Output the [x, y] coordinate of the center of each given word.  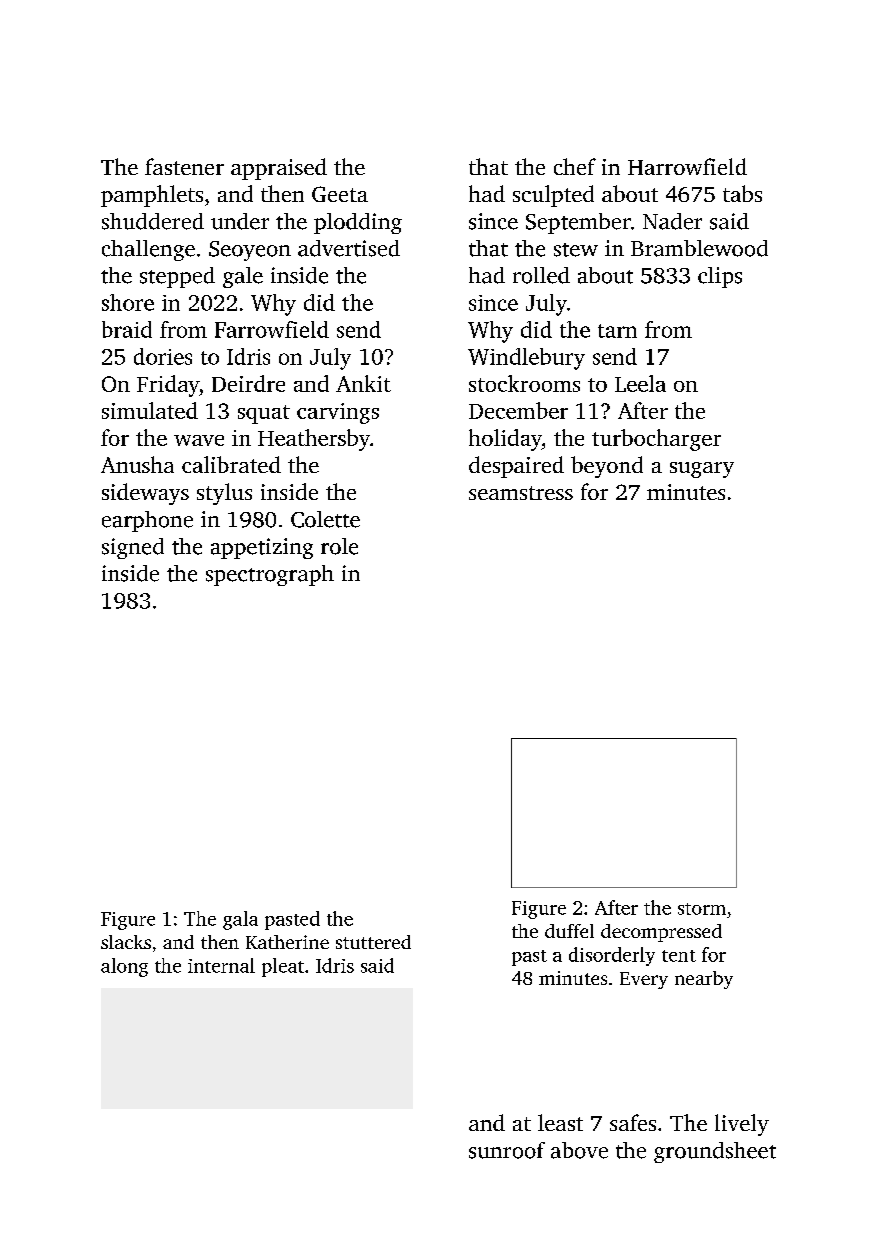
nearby [704, 980]
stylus [224, 494]
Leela [640, 383]
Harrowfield [687, 166]
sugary [702, 470]
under [240, 221]
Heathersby [314, 440]
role [339, 546]
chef [575, 166]
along [124, 967]
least [560, 1122]
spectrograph [270, 575]
